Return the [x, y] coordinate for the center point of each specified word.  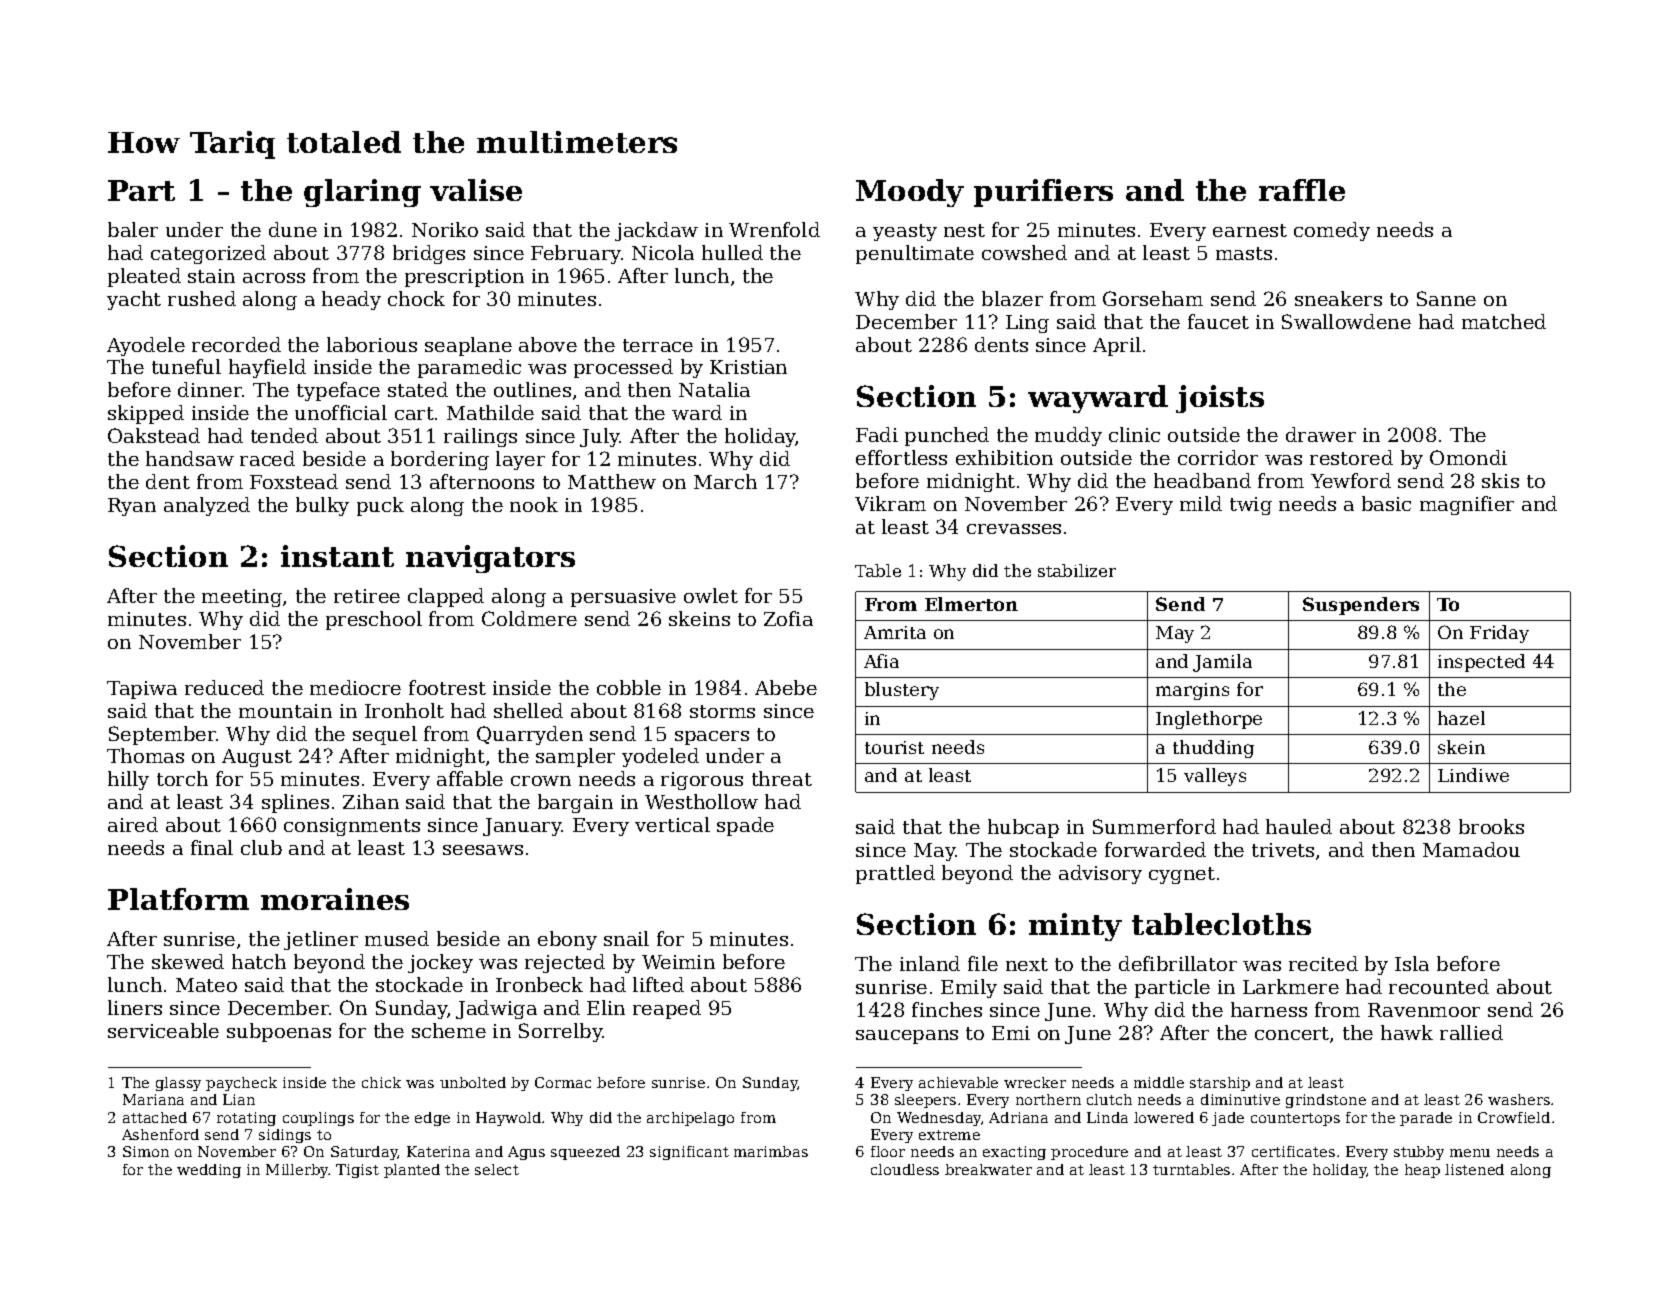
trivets [1283, 850]
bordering [440, 460]
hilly [128, 780]
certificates [1293, 1151]
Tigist [357, 1171]
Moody [910, 193]
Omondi [1468, 457]
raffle [1302, 190]
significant [689, 1153]
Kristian [748, 367]
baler [133, 229]
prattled [895, 874]
